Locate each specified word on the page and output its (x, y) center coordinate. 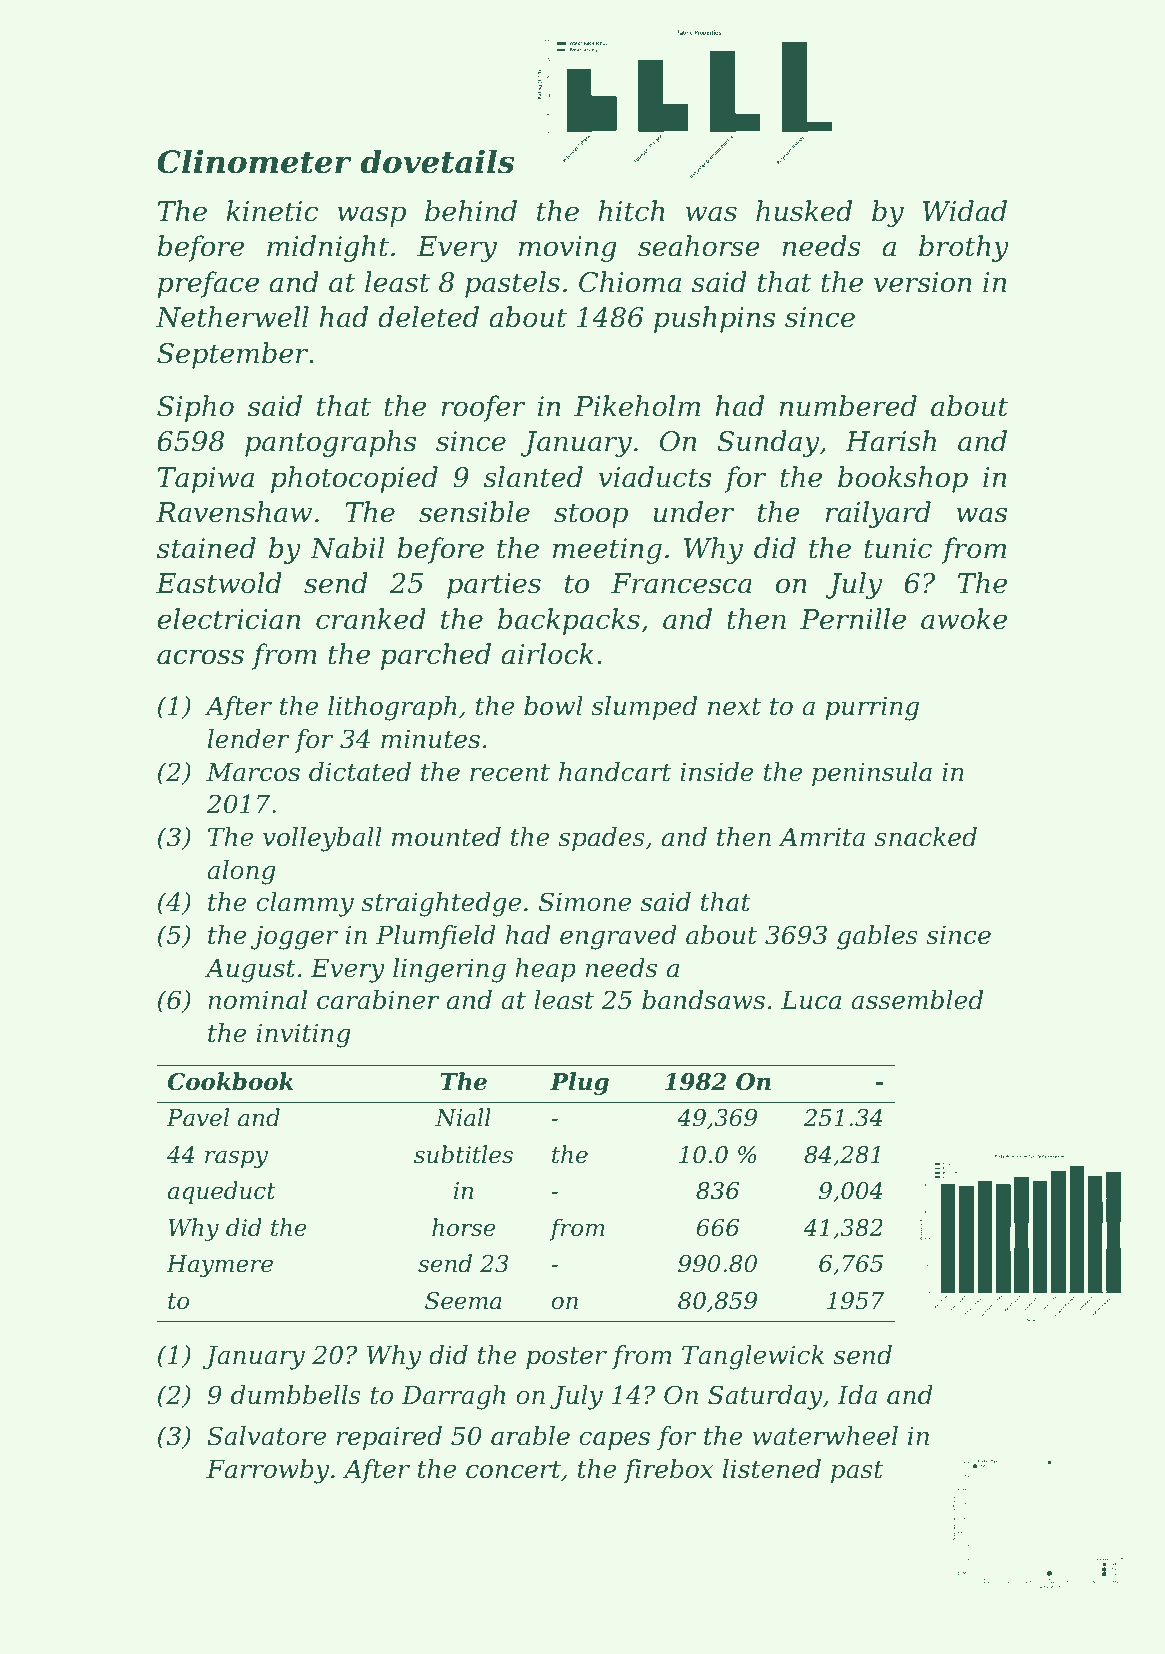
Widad (965, 211)
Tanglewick (753, 1357)
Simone (585, 902)
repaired (389, 1438)
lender (249, 739)
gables (877, 937)
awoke (964, 619)
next (734, 707)
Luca (811, 1000)
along (241, 872)
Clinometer (254, 161)
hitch (631, 211)
